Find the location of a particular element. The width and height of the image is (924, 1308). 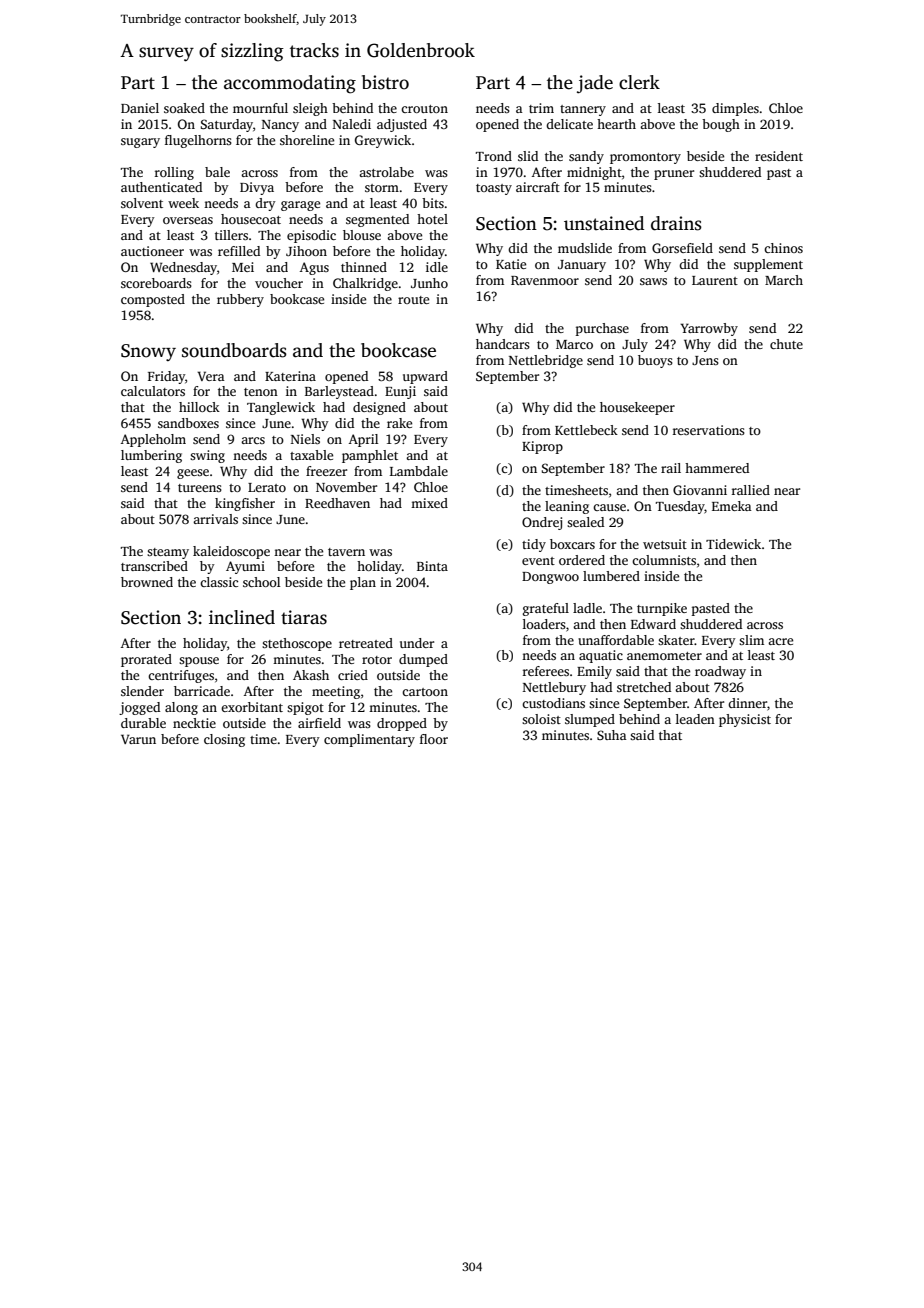

freezer is located at coordinates (326, 471).
